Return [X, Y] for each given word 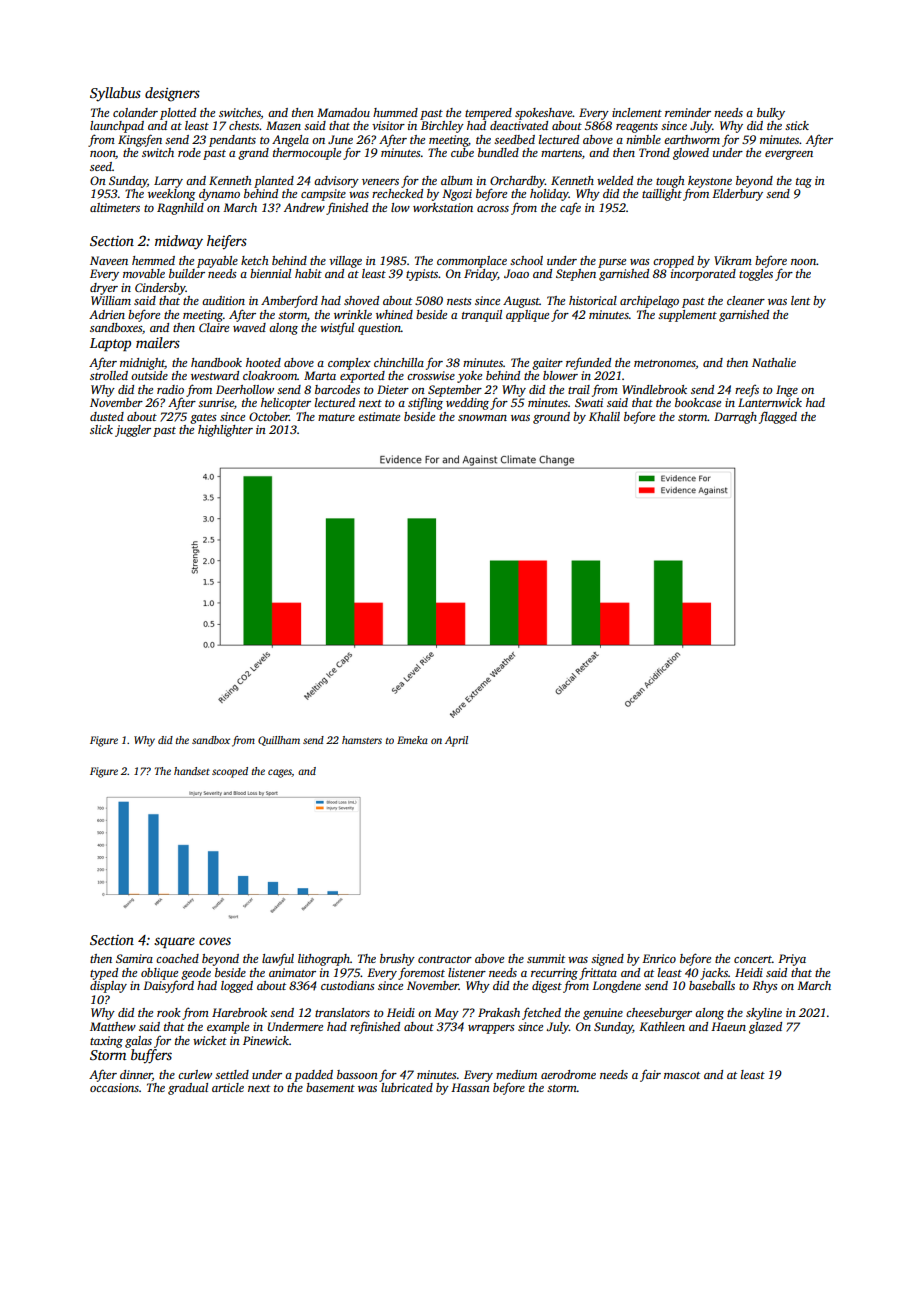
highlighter [225, 431]
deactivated [519, 125]
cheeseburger [659, 1014]
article [228, 1087]
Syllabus [115, 94]
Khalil [604, 416]
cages [280, 773]
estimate [379, 416]
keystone [710, 182]
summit [546, 958]
